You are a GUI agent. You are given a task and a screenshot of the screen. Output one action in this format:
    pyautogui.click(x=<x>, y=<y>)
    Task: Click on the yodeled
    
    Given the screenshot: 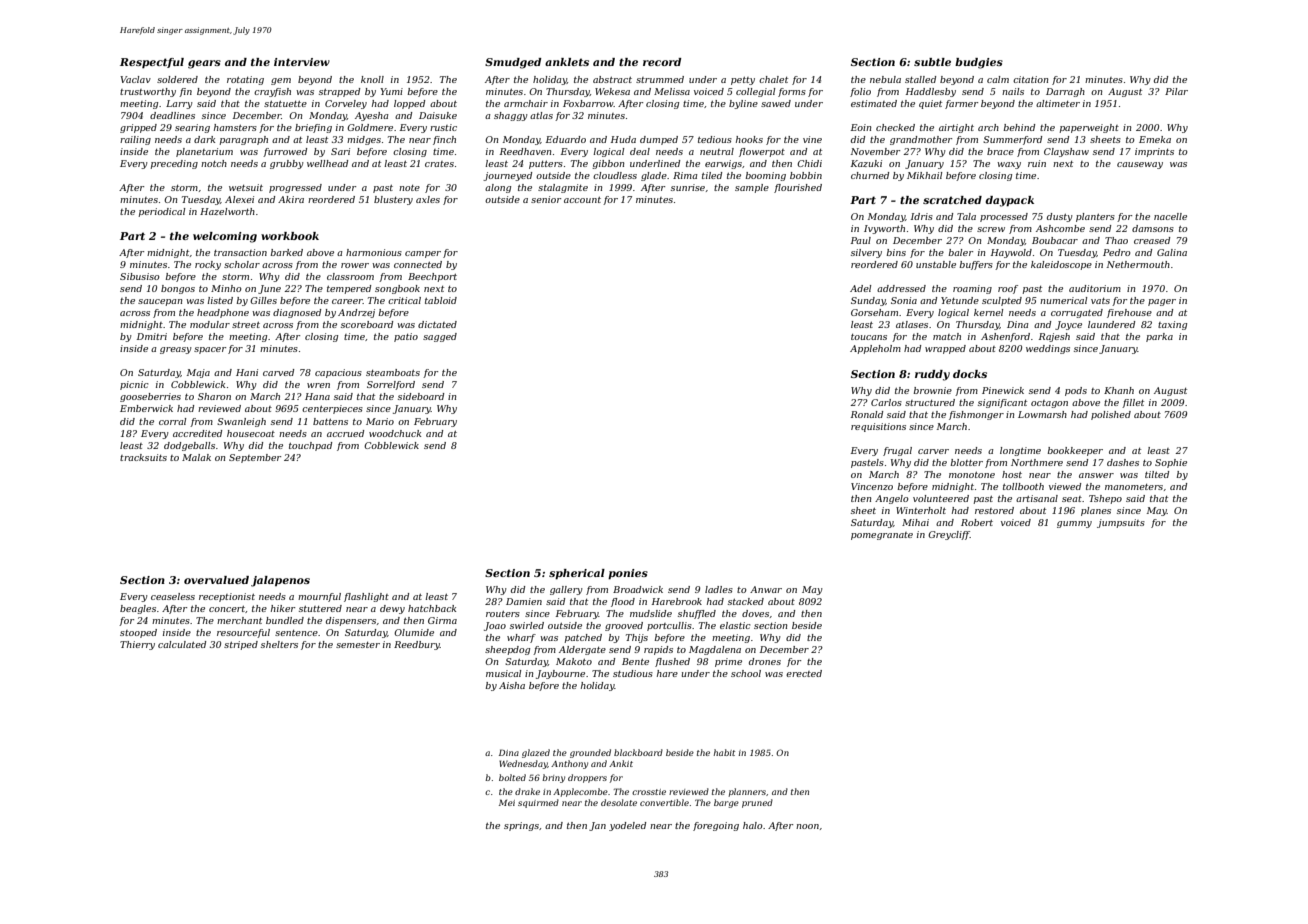 What is the action you would take?
    pyautogui.click(x=627, y=826)
